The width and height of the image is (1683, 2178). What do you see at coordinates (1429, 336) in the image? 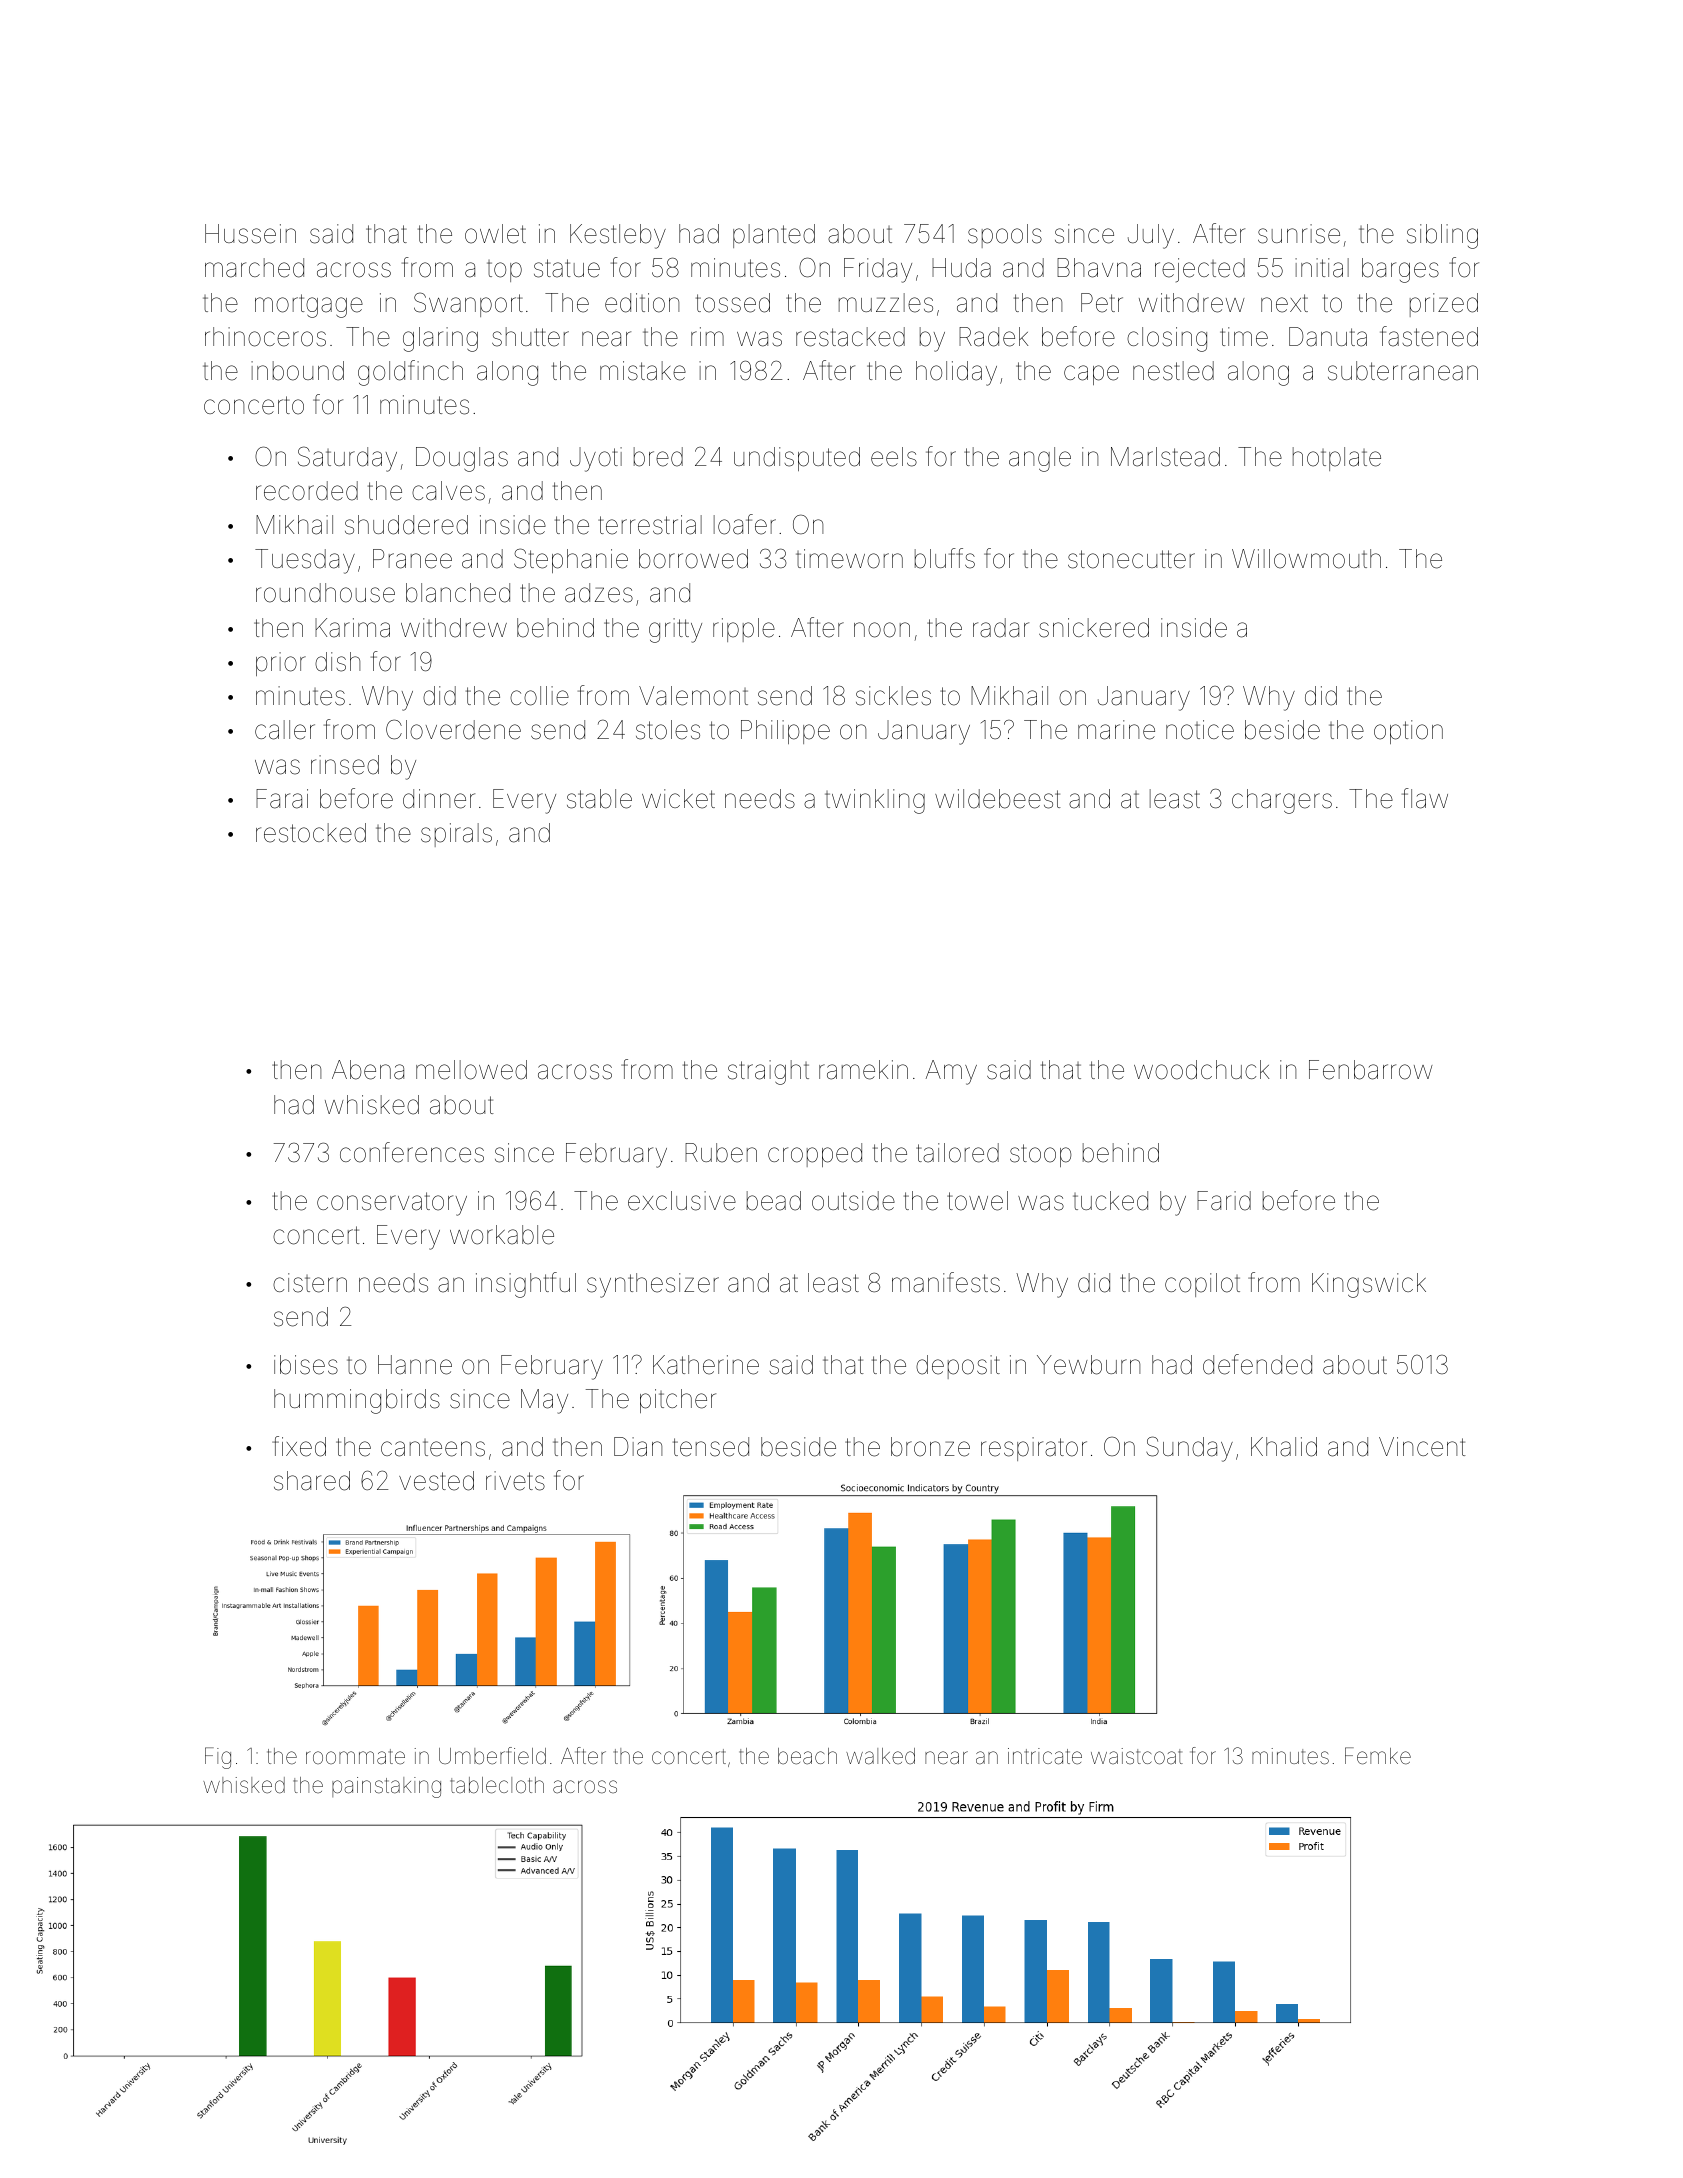
I see `fastened` at bounding box center [1429, 336].
